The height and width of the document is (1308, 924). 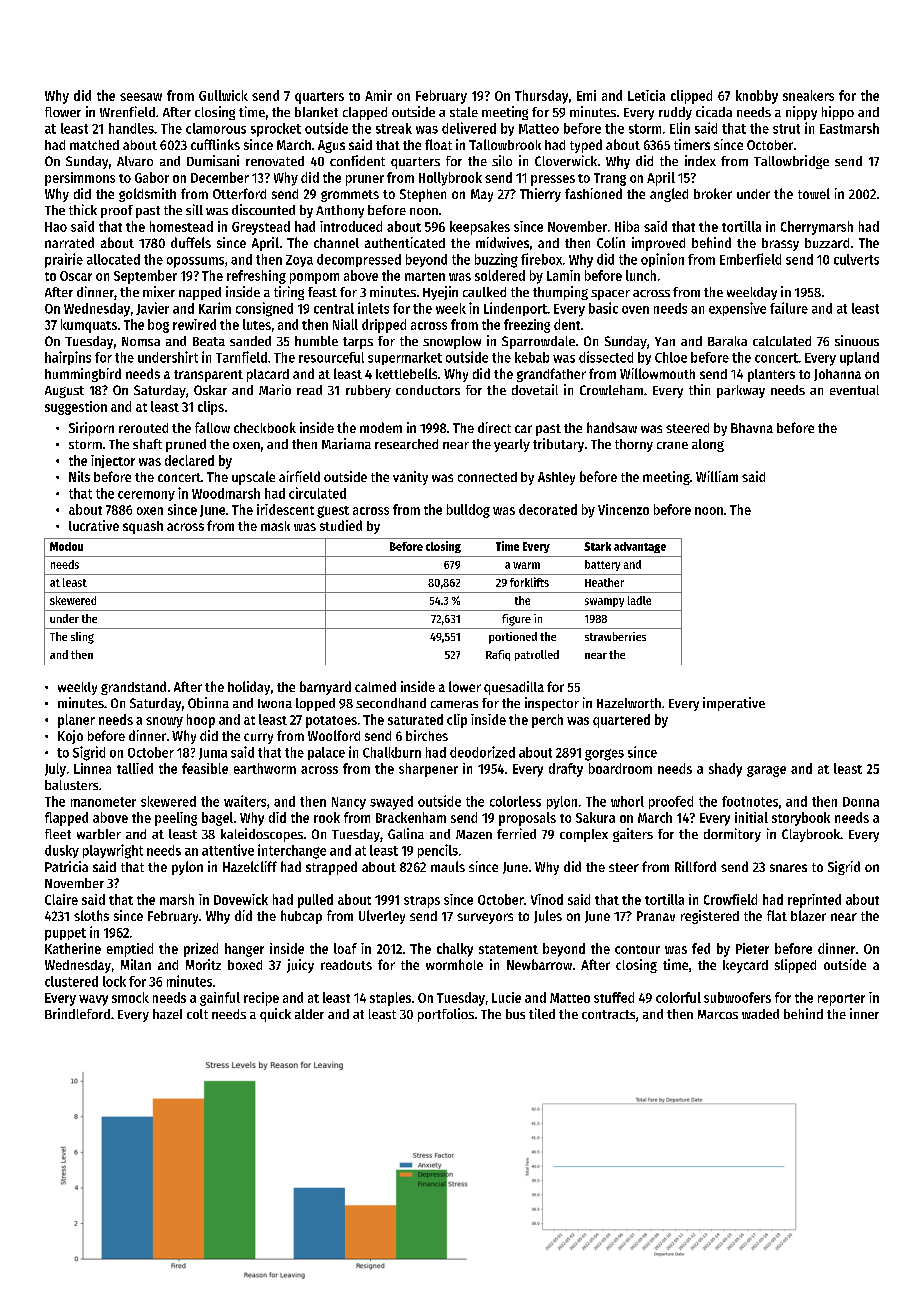 I want to click on Zoya, so click(x=299, y=261).
